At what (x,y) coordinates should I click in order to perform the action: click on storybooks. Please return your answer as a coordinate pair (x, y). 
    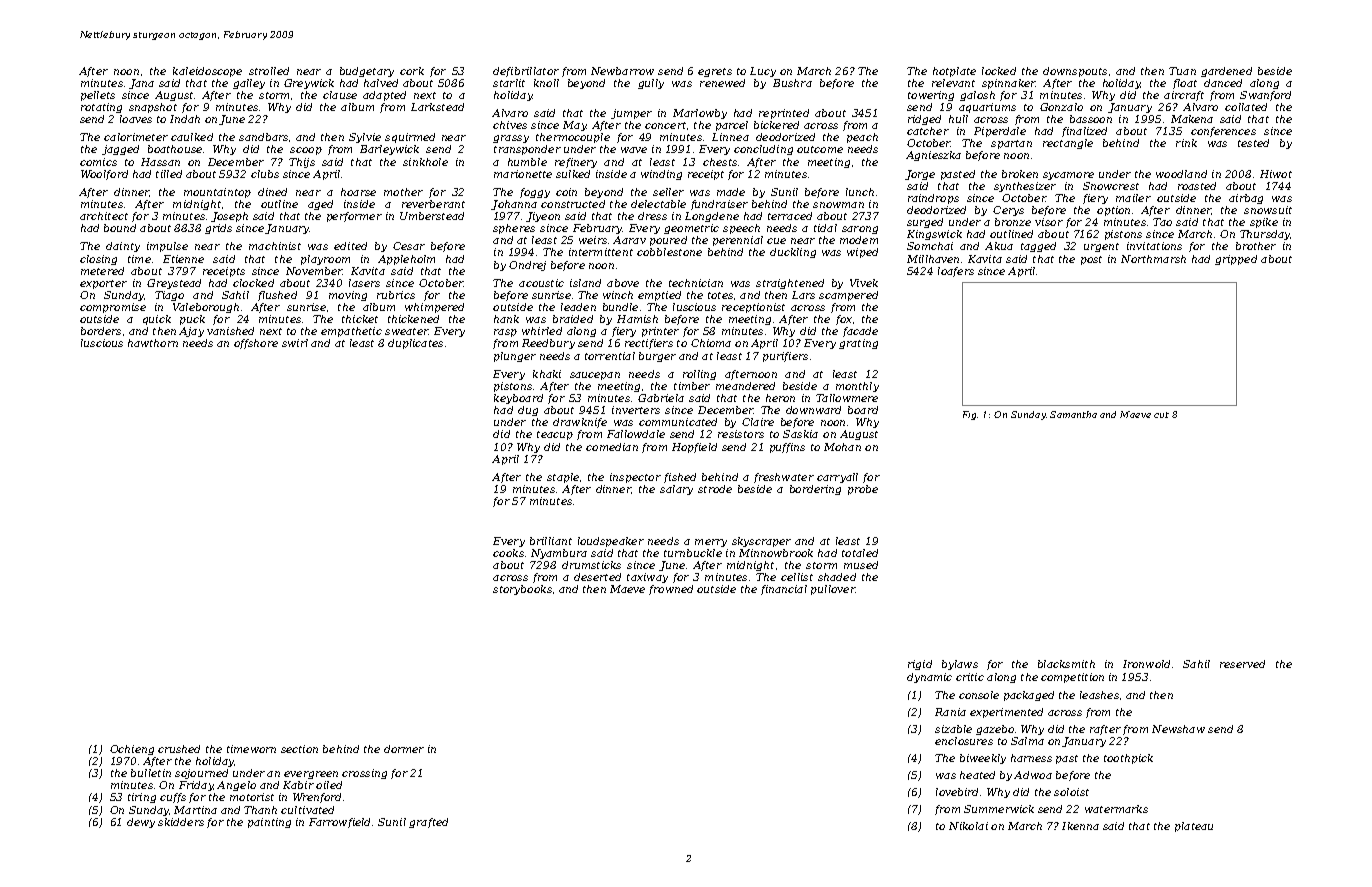
    Looking at the image, I should click on (522, 590).
